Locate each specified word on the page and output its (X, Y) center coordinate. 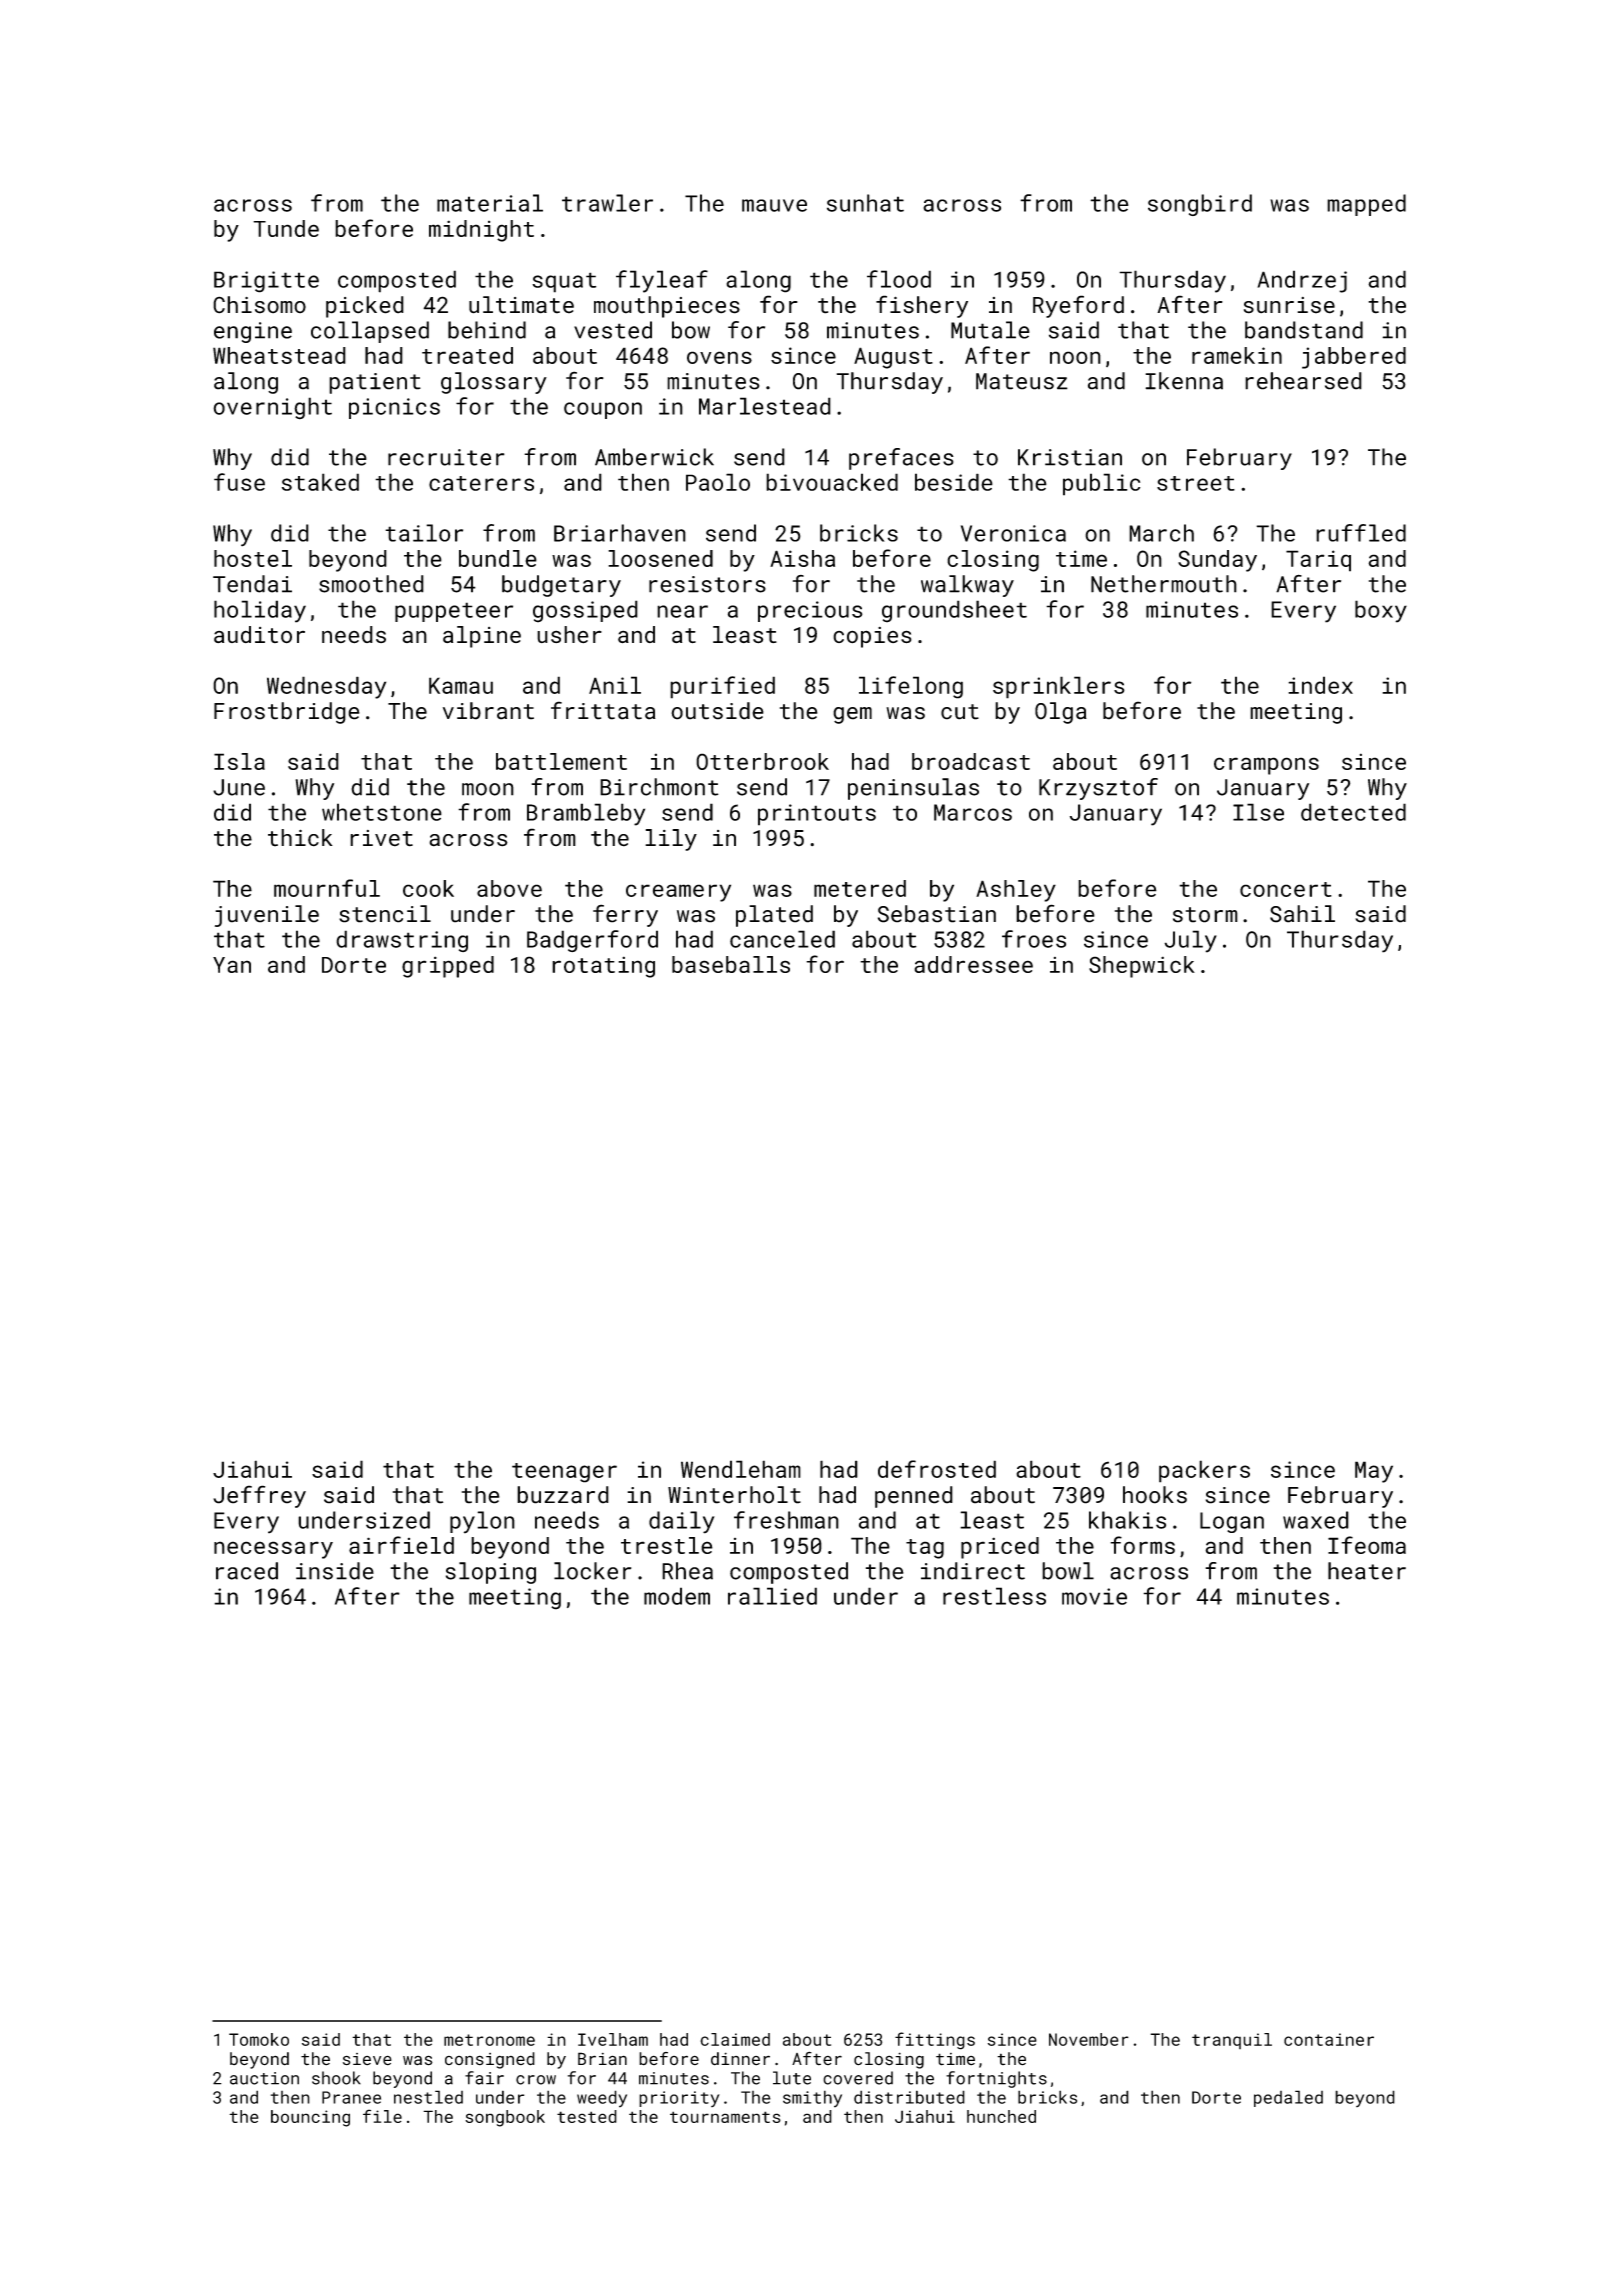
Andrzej (1302, 281)
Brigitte (266, 282)
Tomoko (259, 2039)
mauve (774, 205)
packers (1204, 1471)
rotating (603, 967)
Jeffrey (259, 1496)
